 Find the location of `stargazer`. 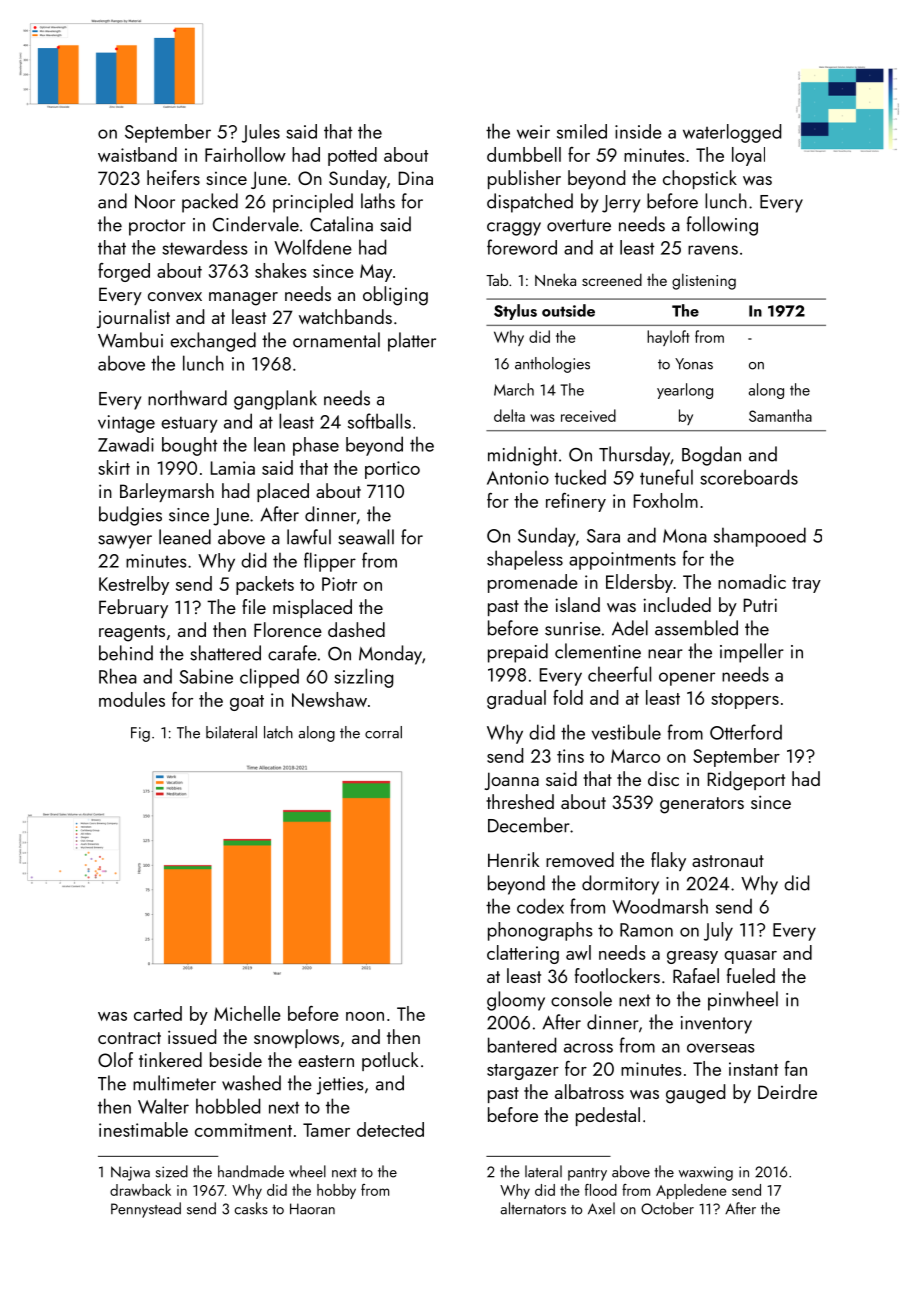

stargazer is located at coordinates (523, 1072).
